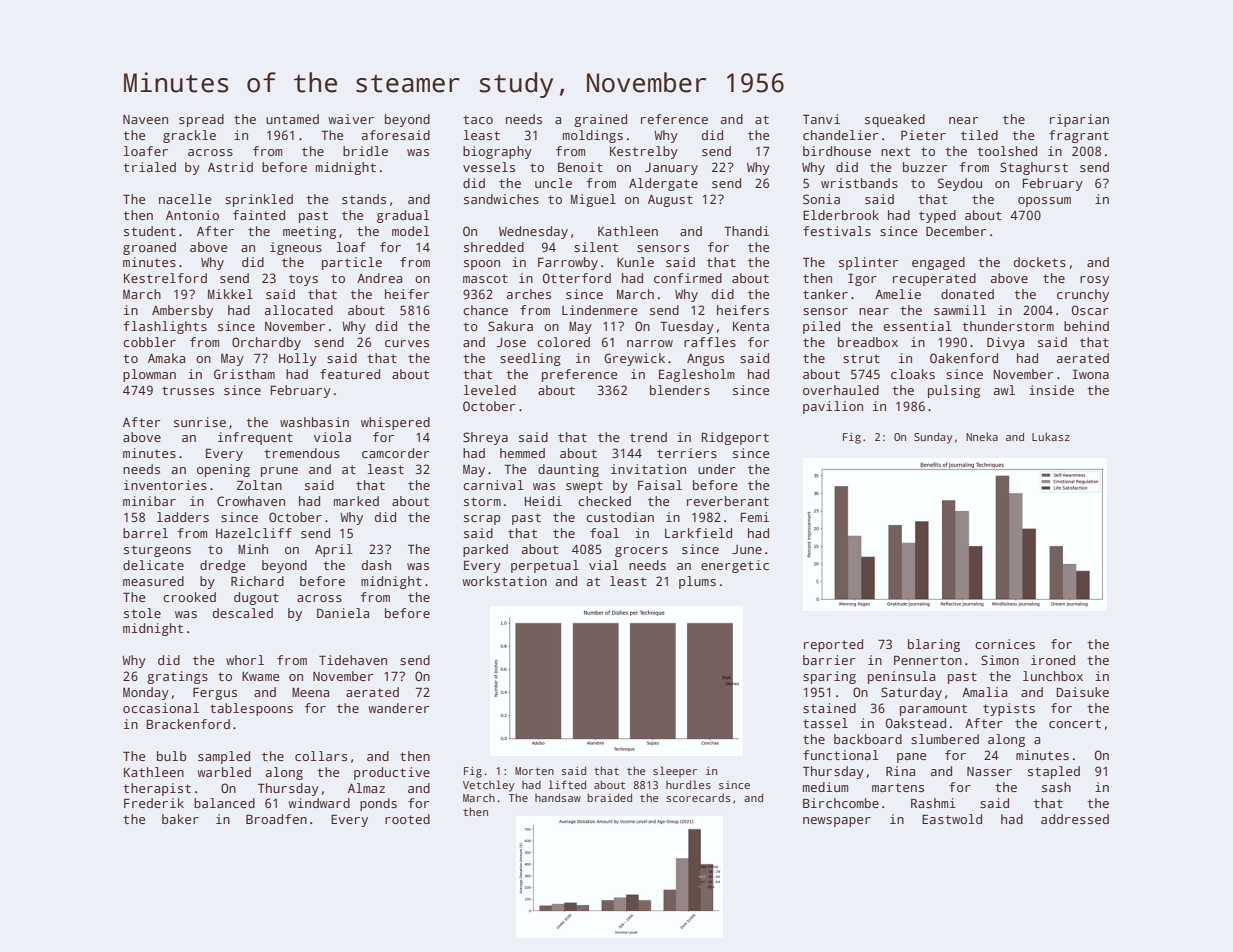 This screenshot has height=952, width=1233. Describe the element at coordinates (145, 119) in the screenshot. I see `Naveen` at that location.
